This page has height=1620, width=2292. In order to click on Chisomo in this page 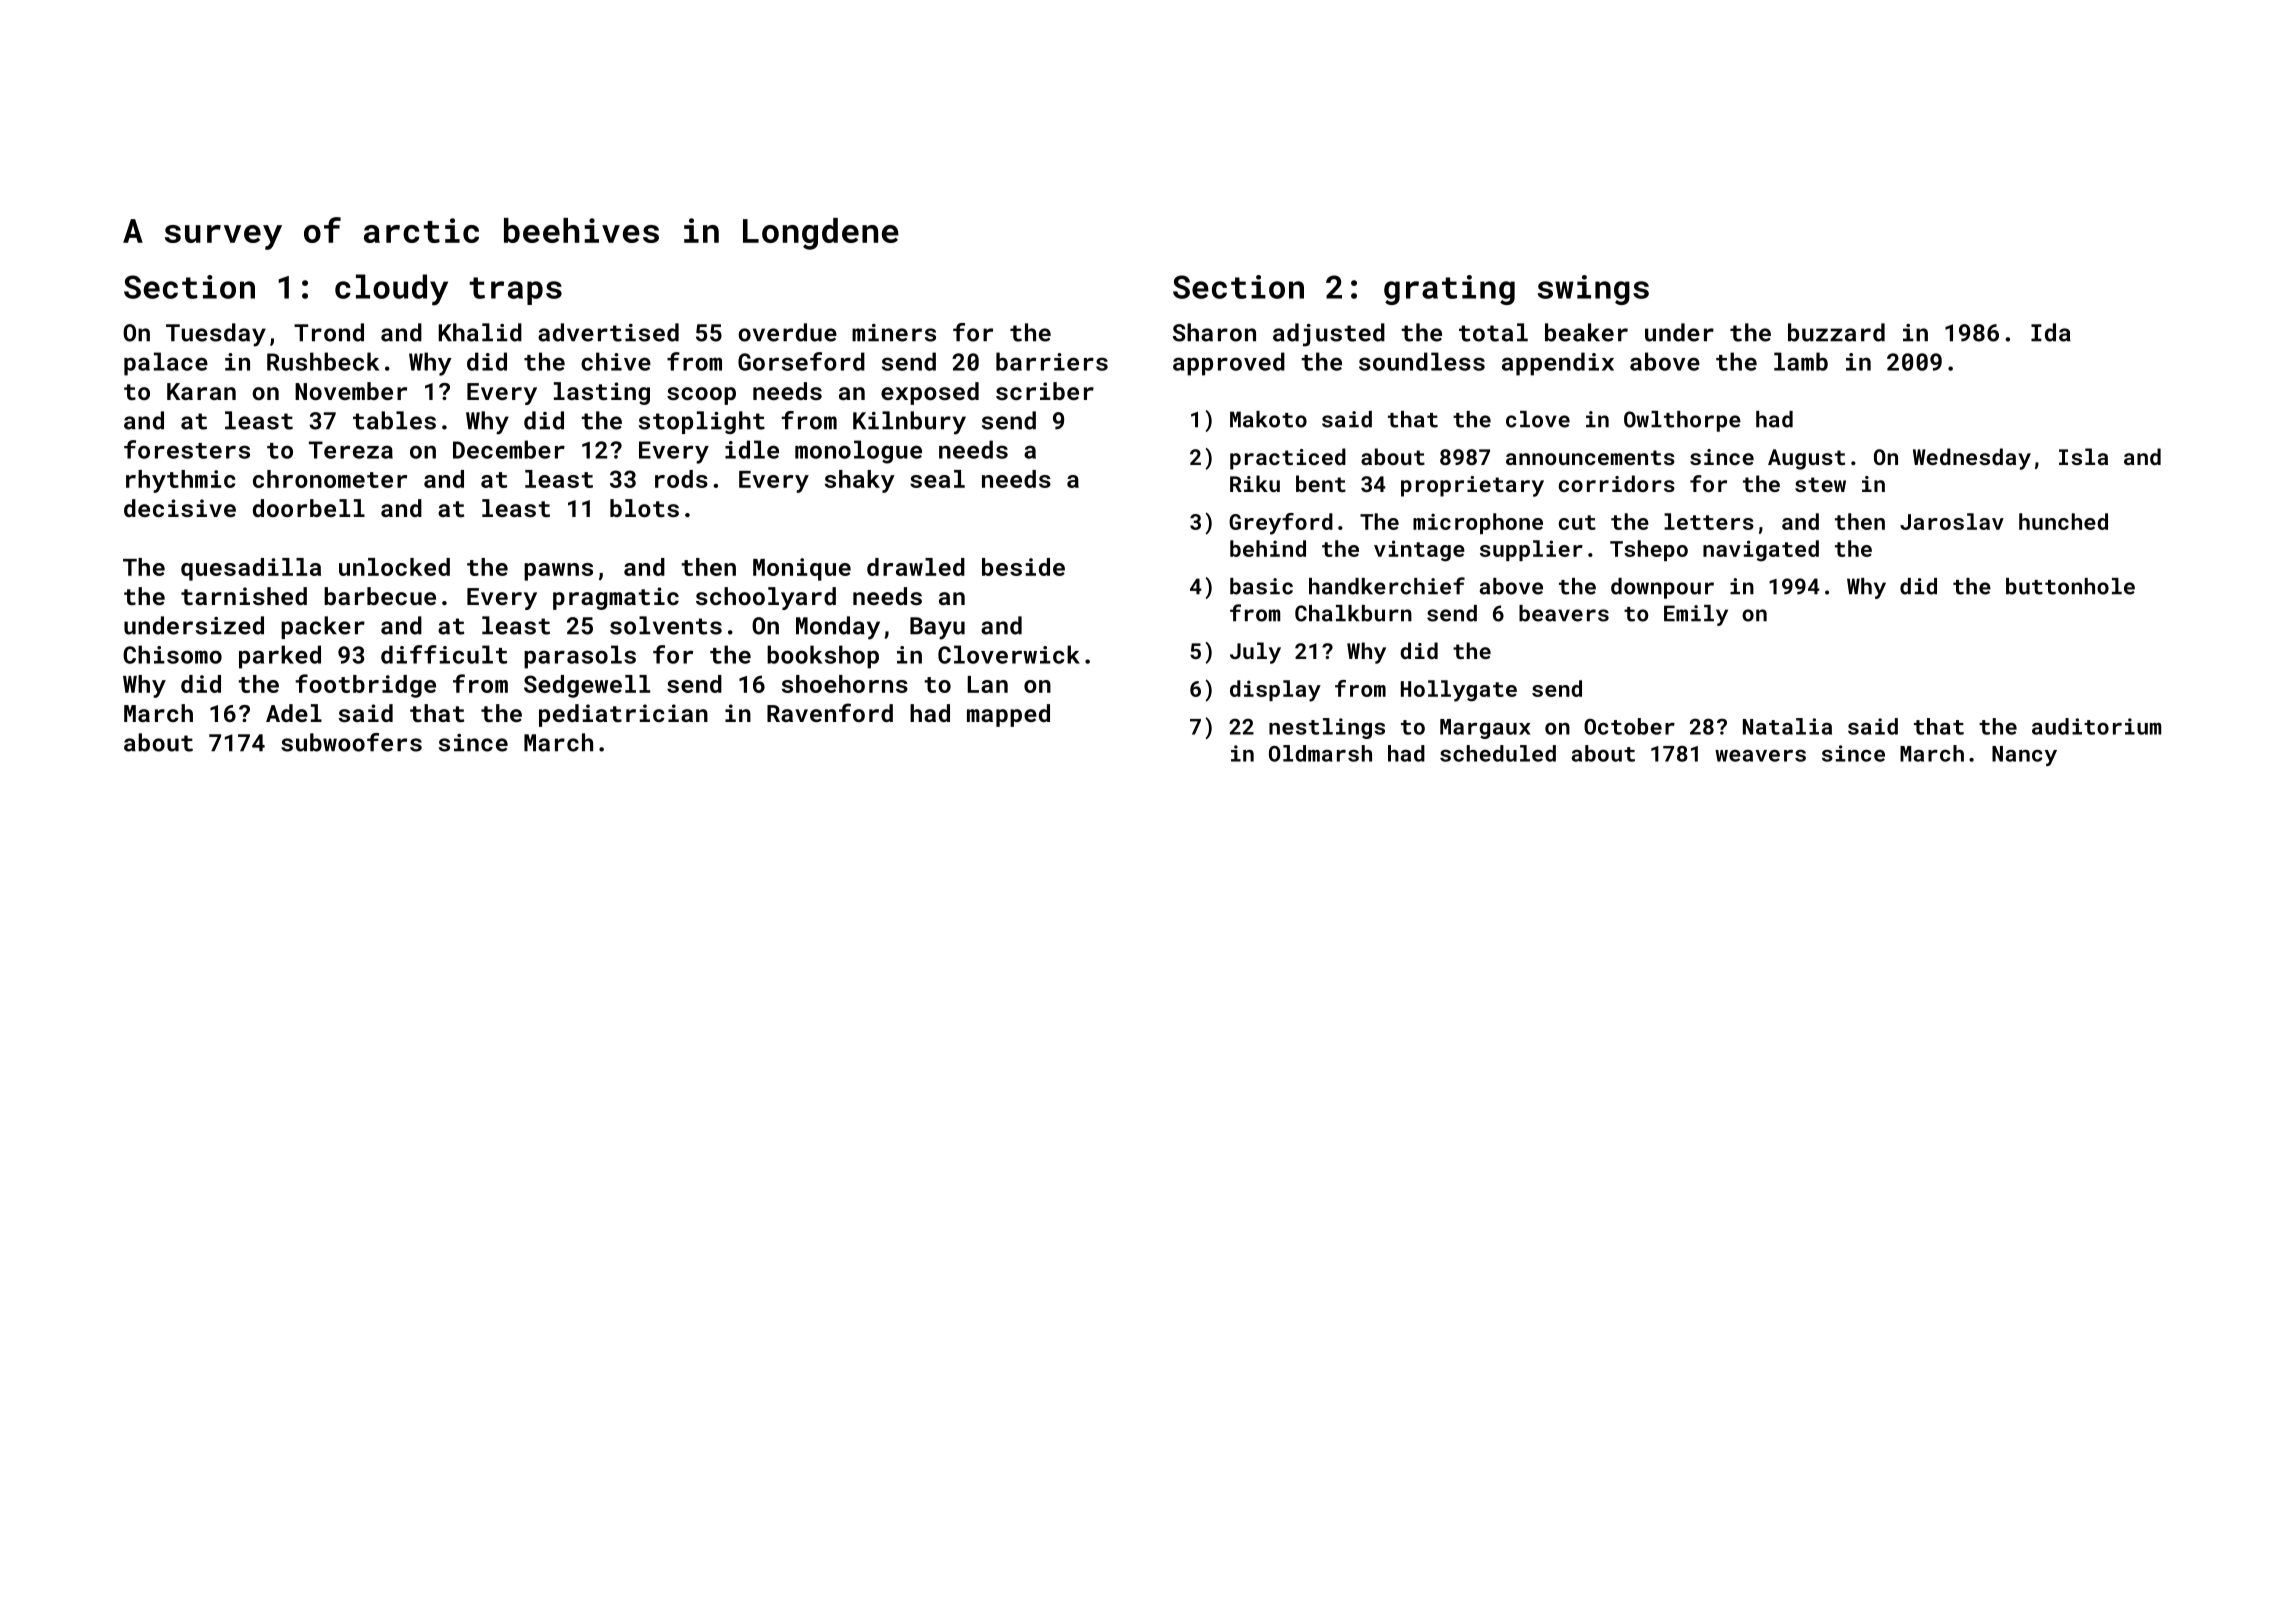, I will do `click(172, 654)`.
